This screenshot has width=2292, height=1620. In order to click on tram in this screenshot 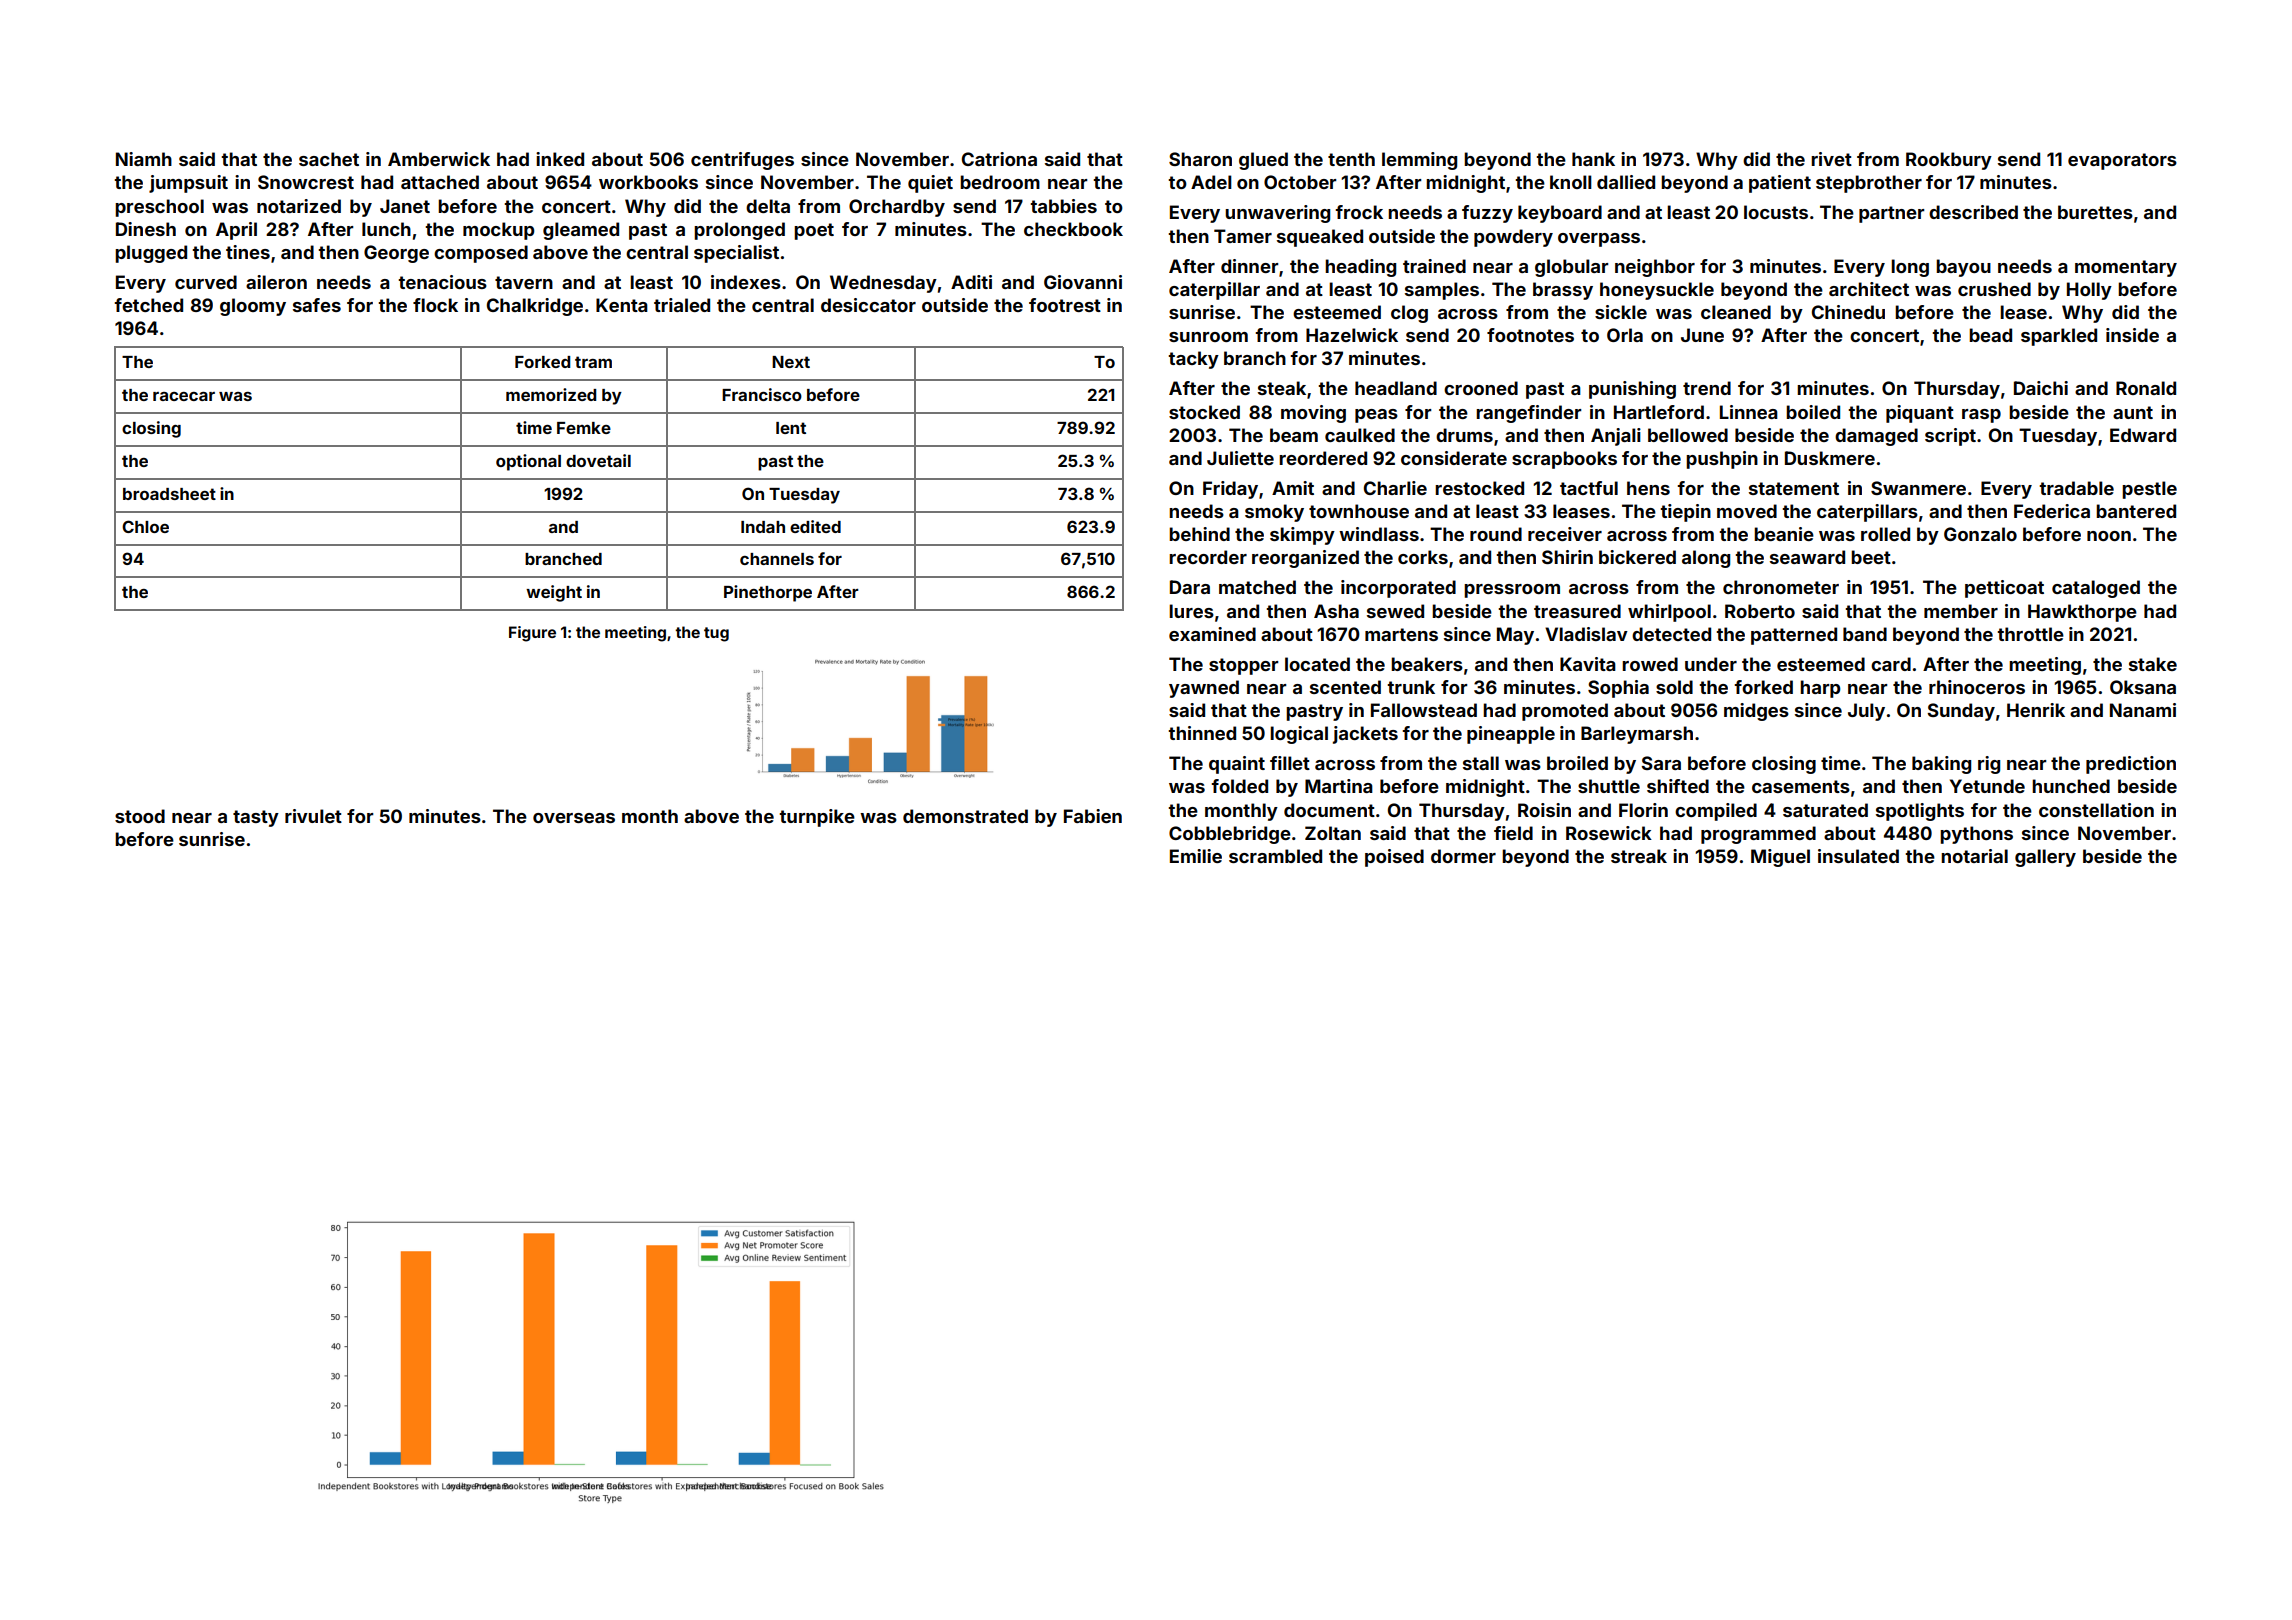, I will do `click(593, 362)`.
